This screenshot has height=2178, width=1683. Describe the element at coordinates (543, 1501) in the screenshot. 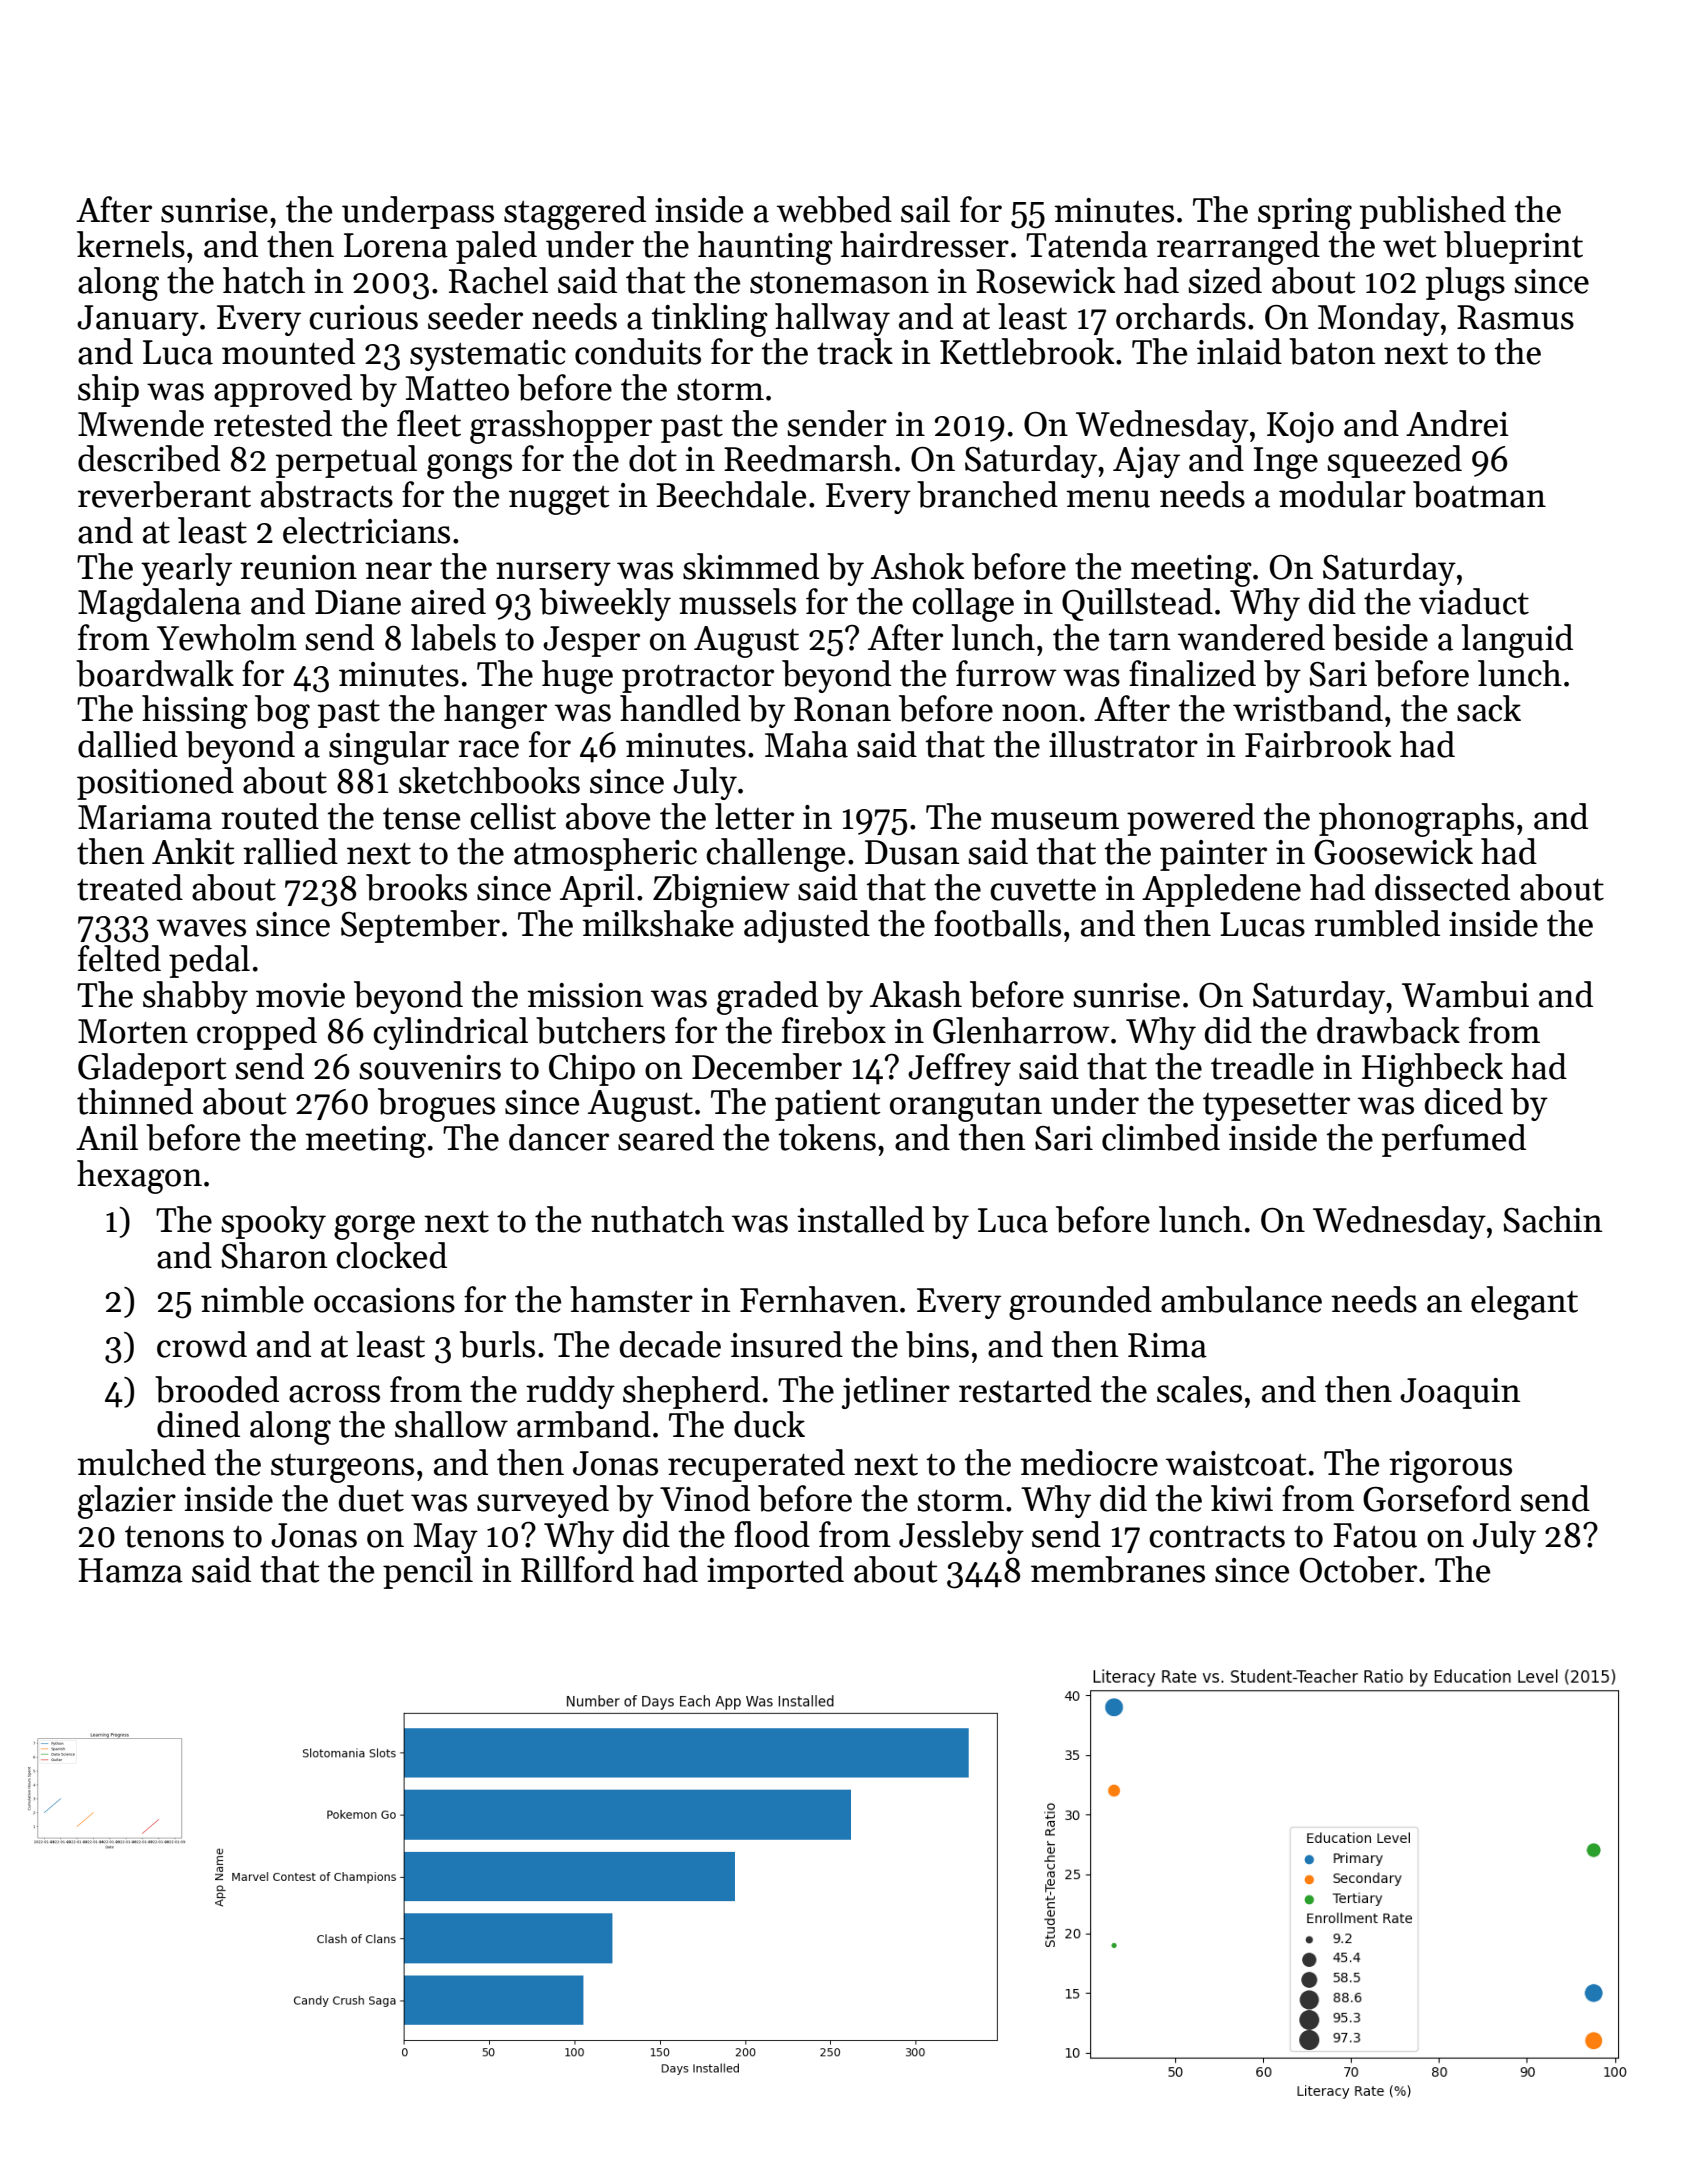

I see `surveyed` at that location.
